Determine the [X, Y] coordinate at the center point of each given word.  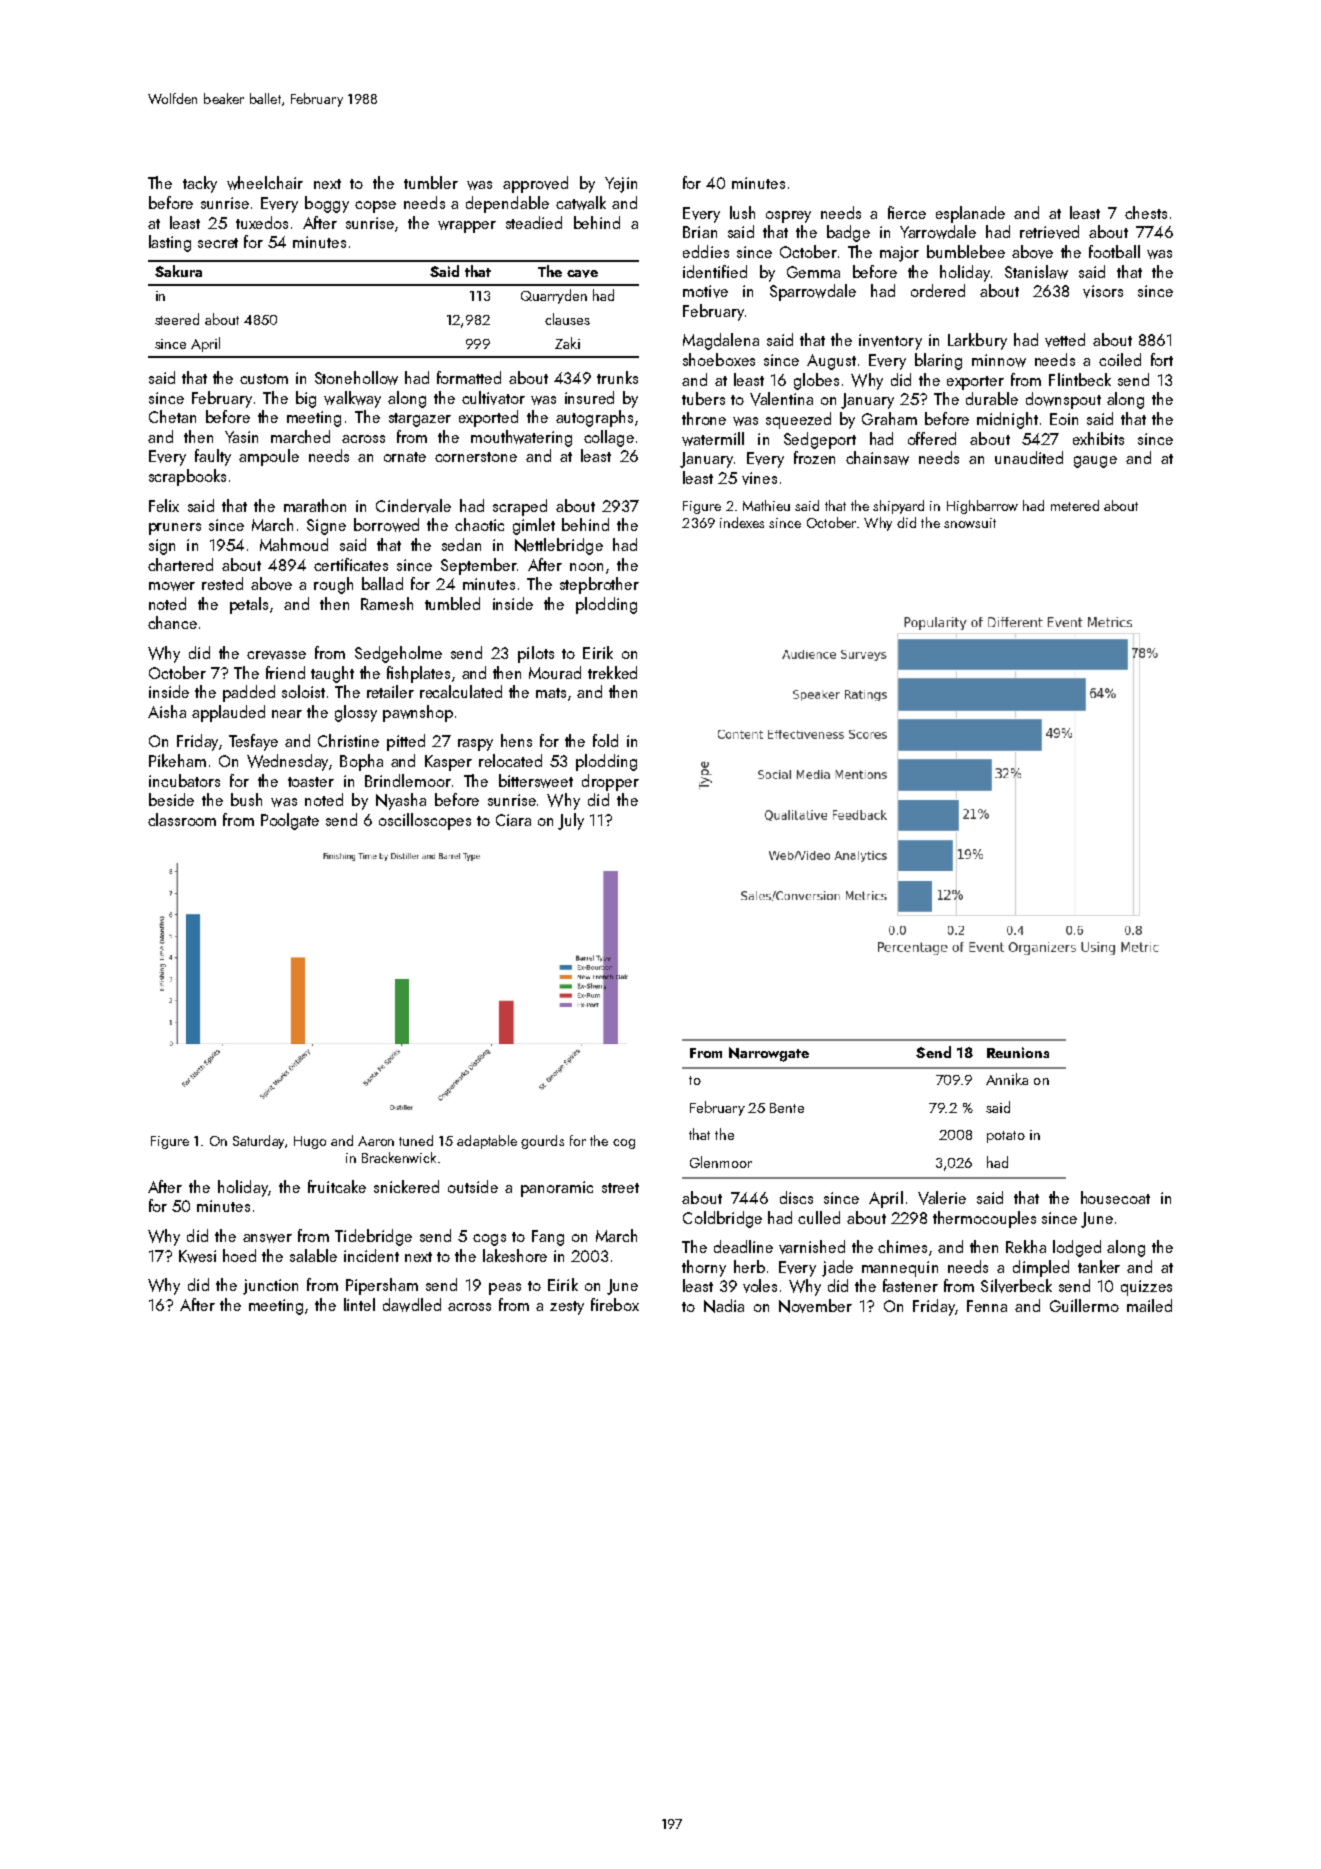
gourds [542, 1142]
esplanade [970, 214]
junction [270, 1287]
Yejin [621, 185]
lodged [1077, 1248]
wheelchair [265, 183]
